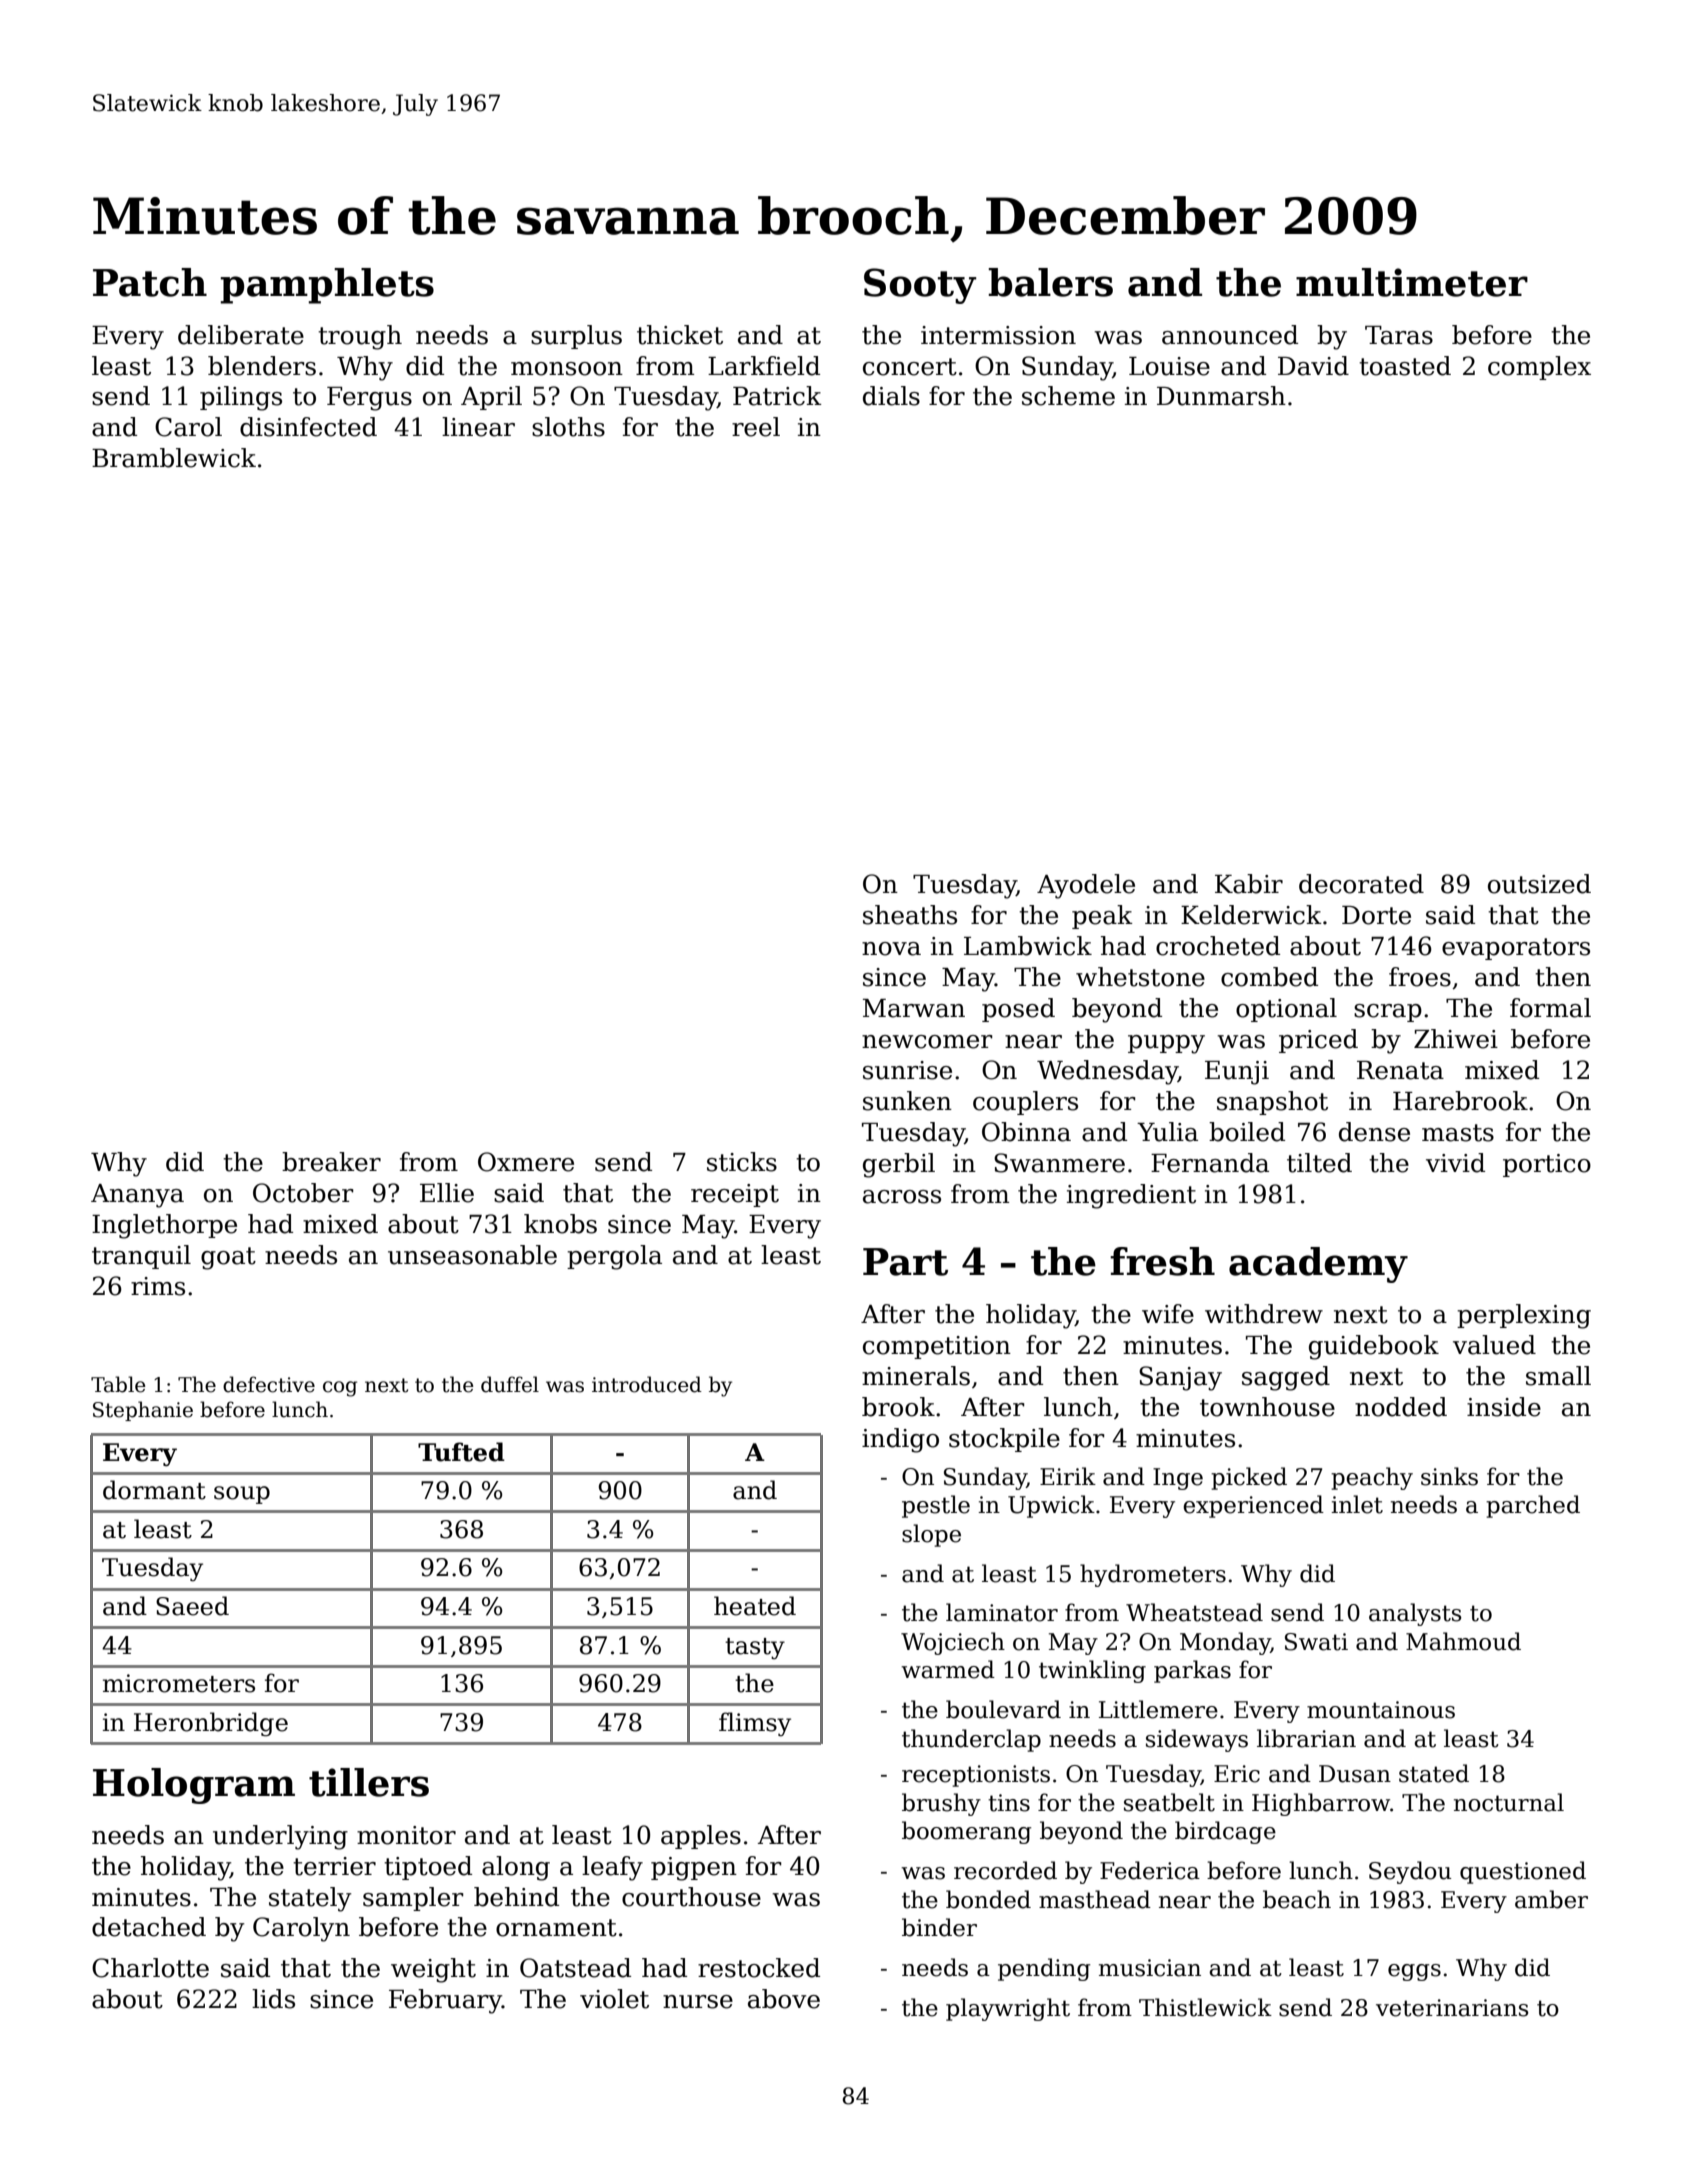  Describe the element at coordinates (308, 427) in the screenshot. I see `disinfected` at that location.
